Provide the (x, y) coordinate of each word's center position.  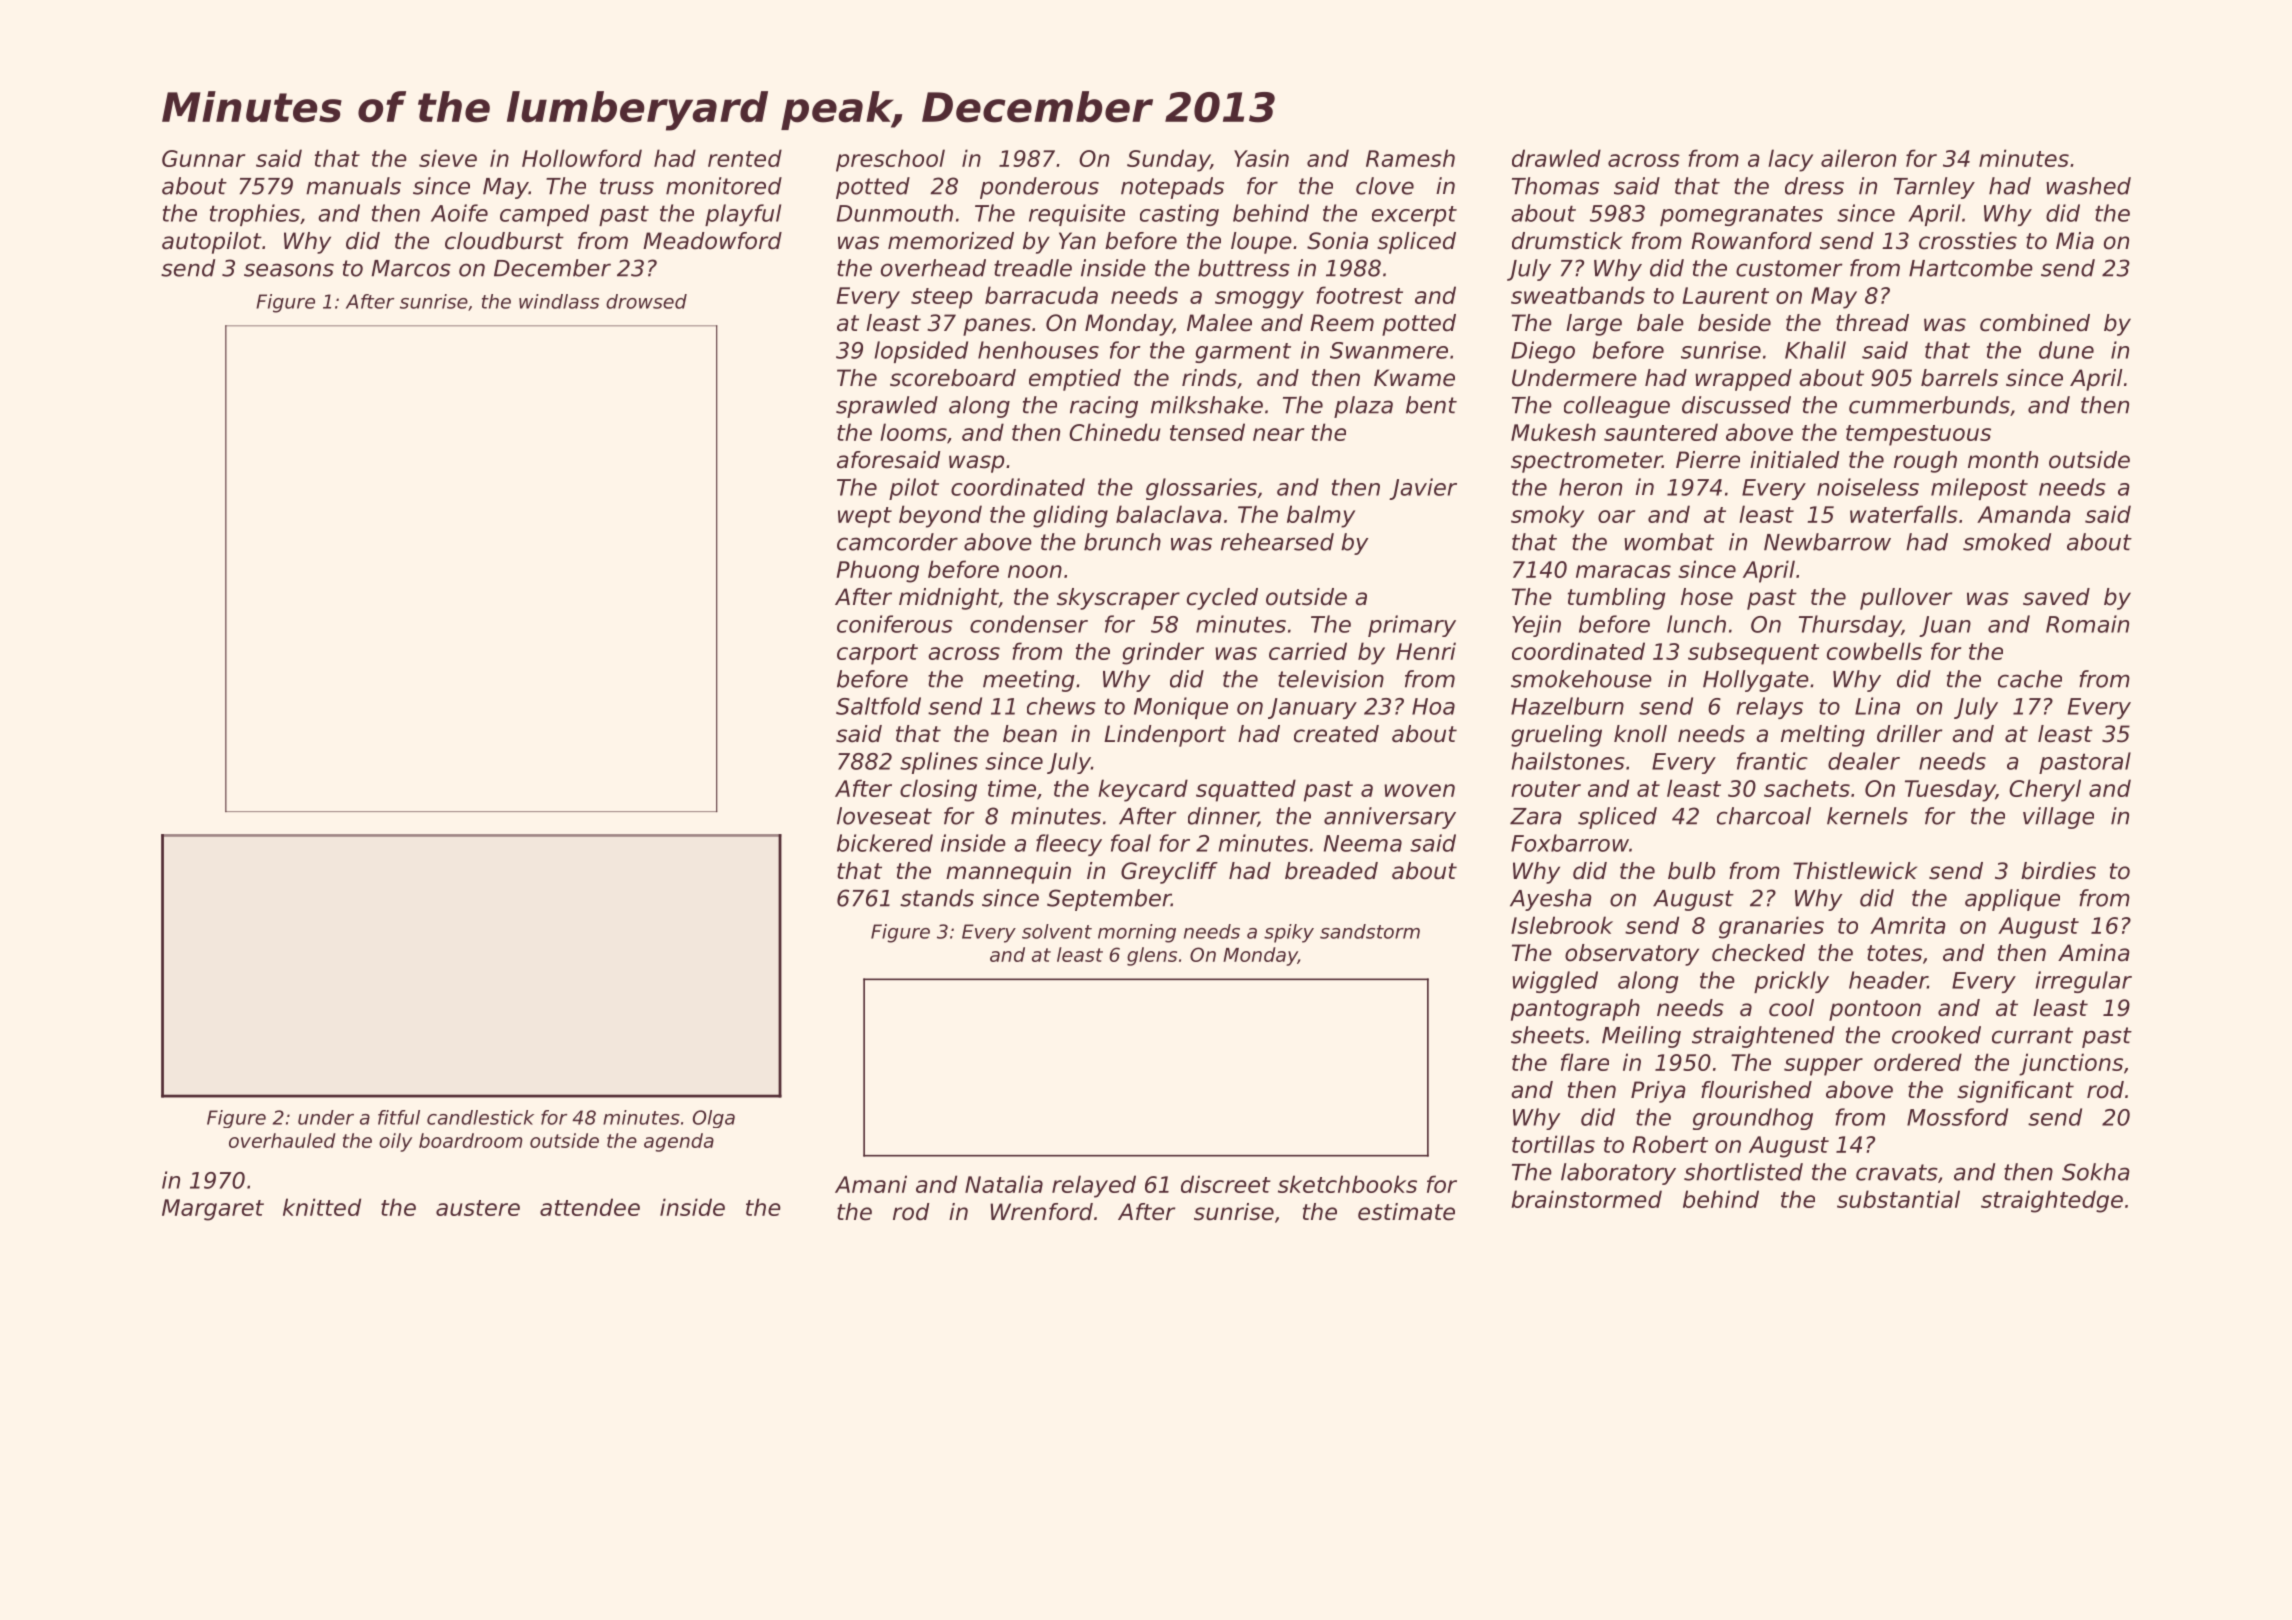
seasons (289, 270)
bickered (885, 843)
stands (937, 898)
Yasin (1261, 158)
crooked (1936, 1035)
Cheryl (2045, 790)
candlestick (480, 1117)
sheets (1547, 1035)
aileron (1858, 158)
